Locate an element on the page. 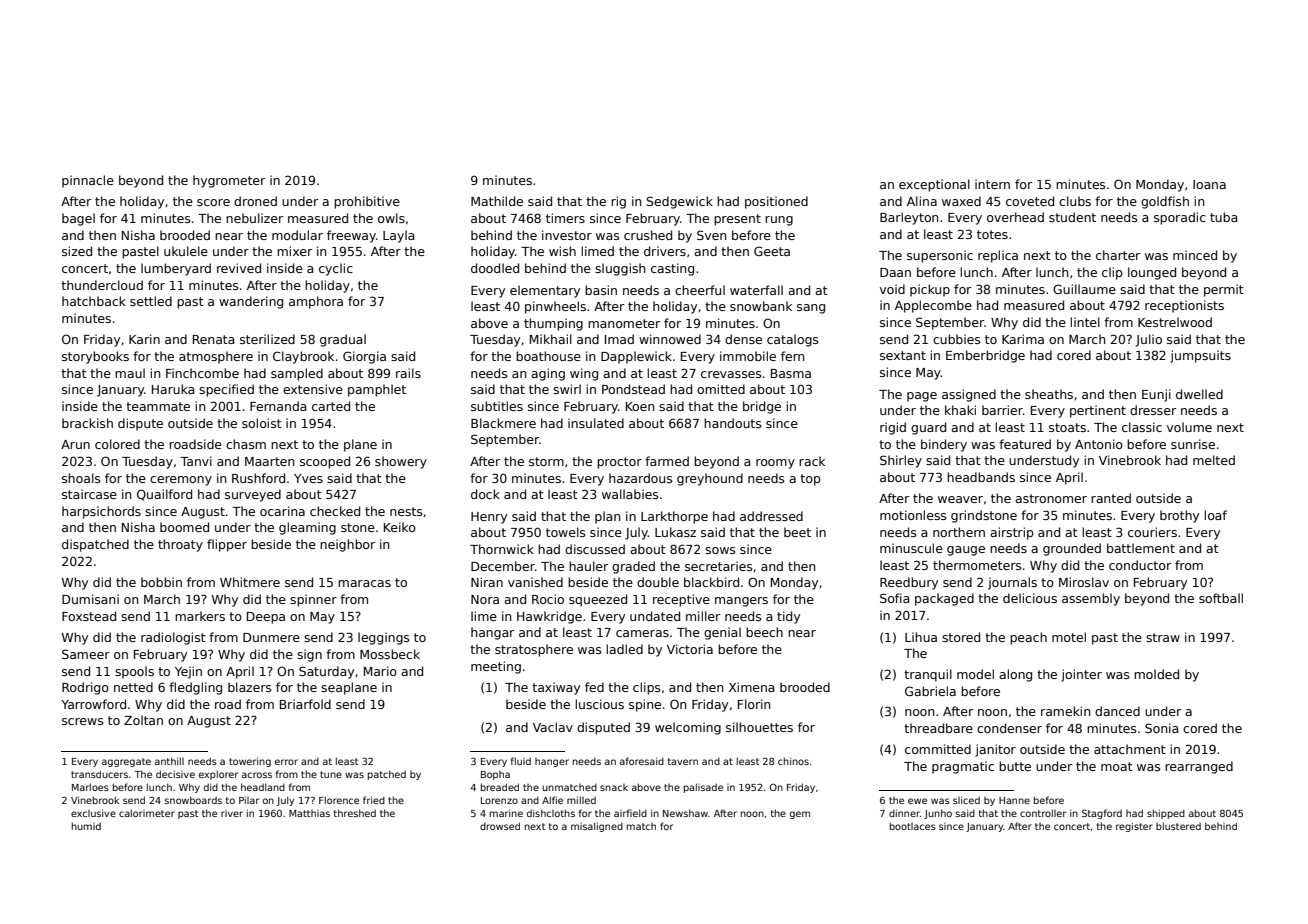  loaf is located at coordinates (1215, 515).
